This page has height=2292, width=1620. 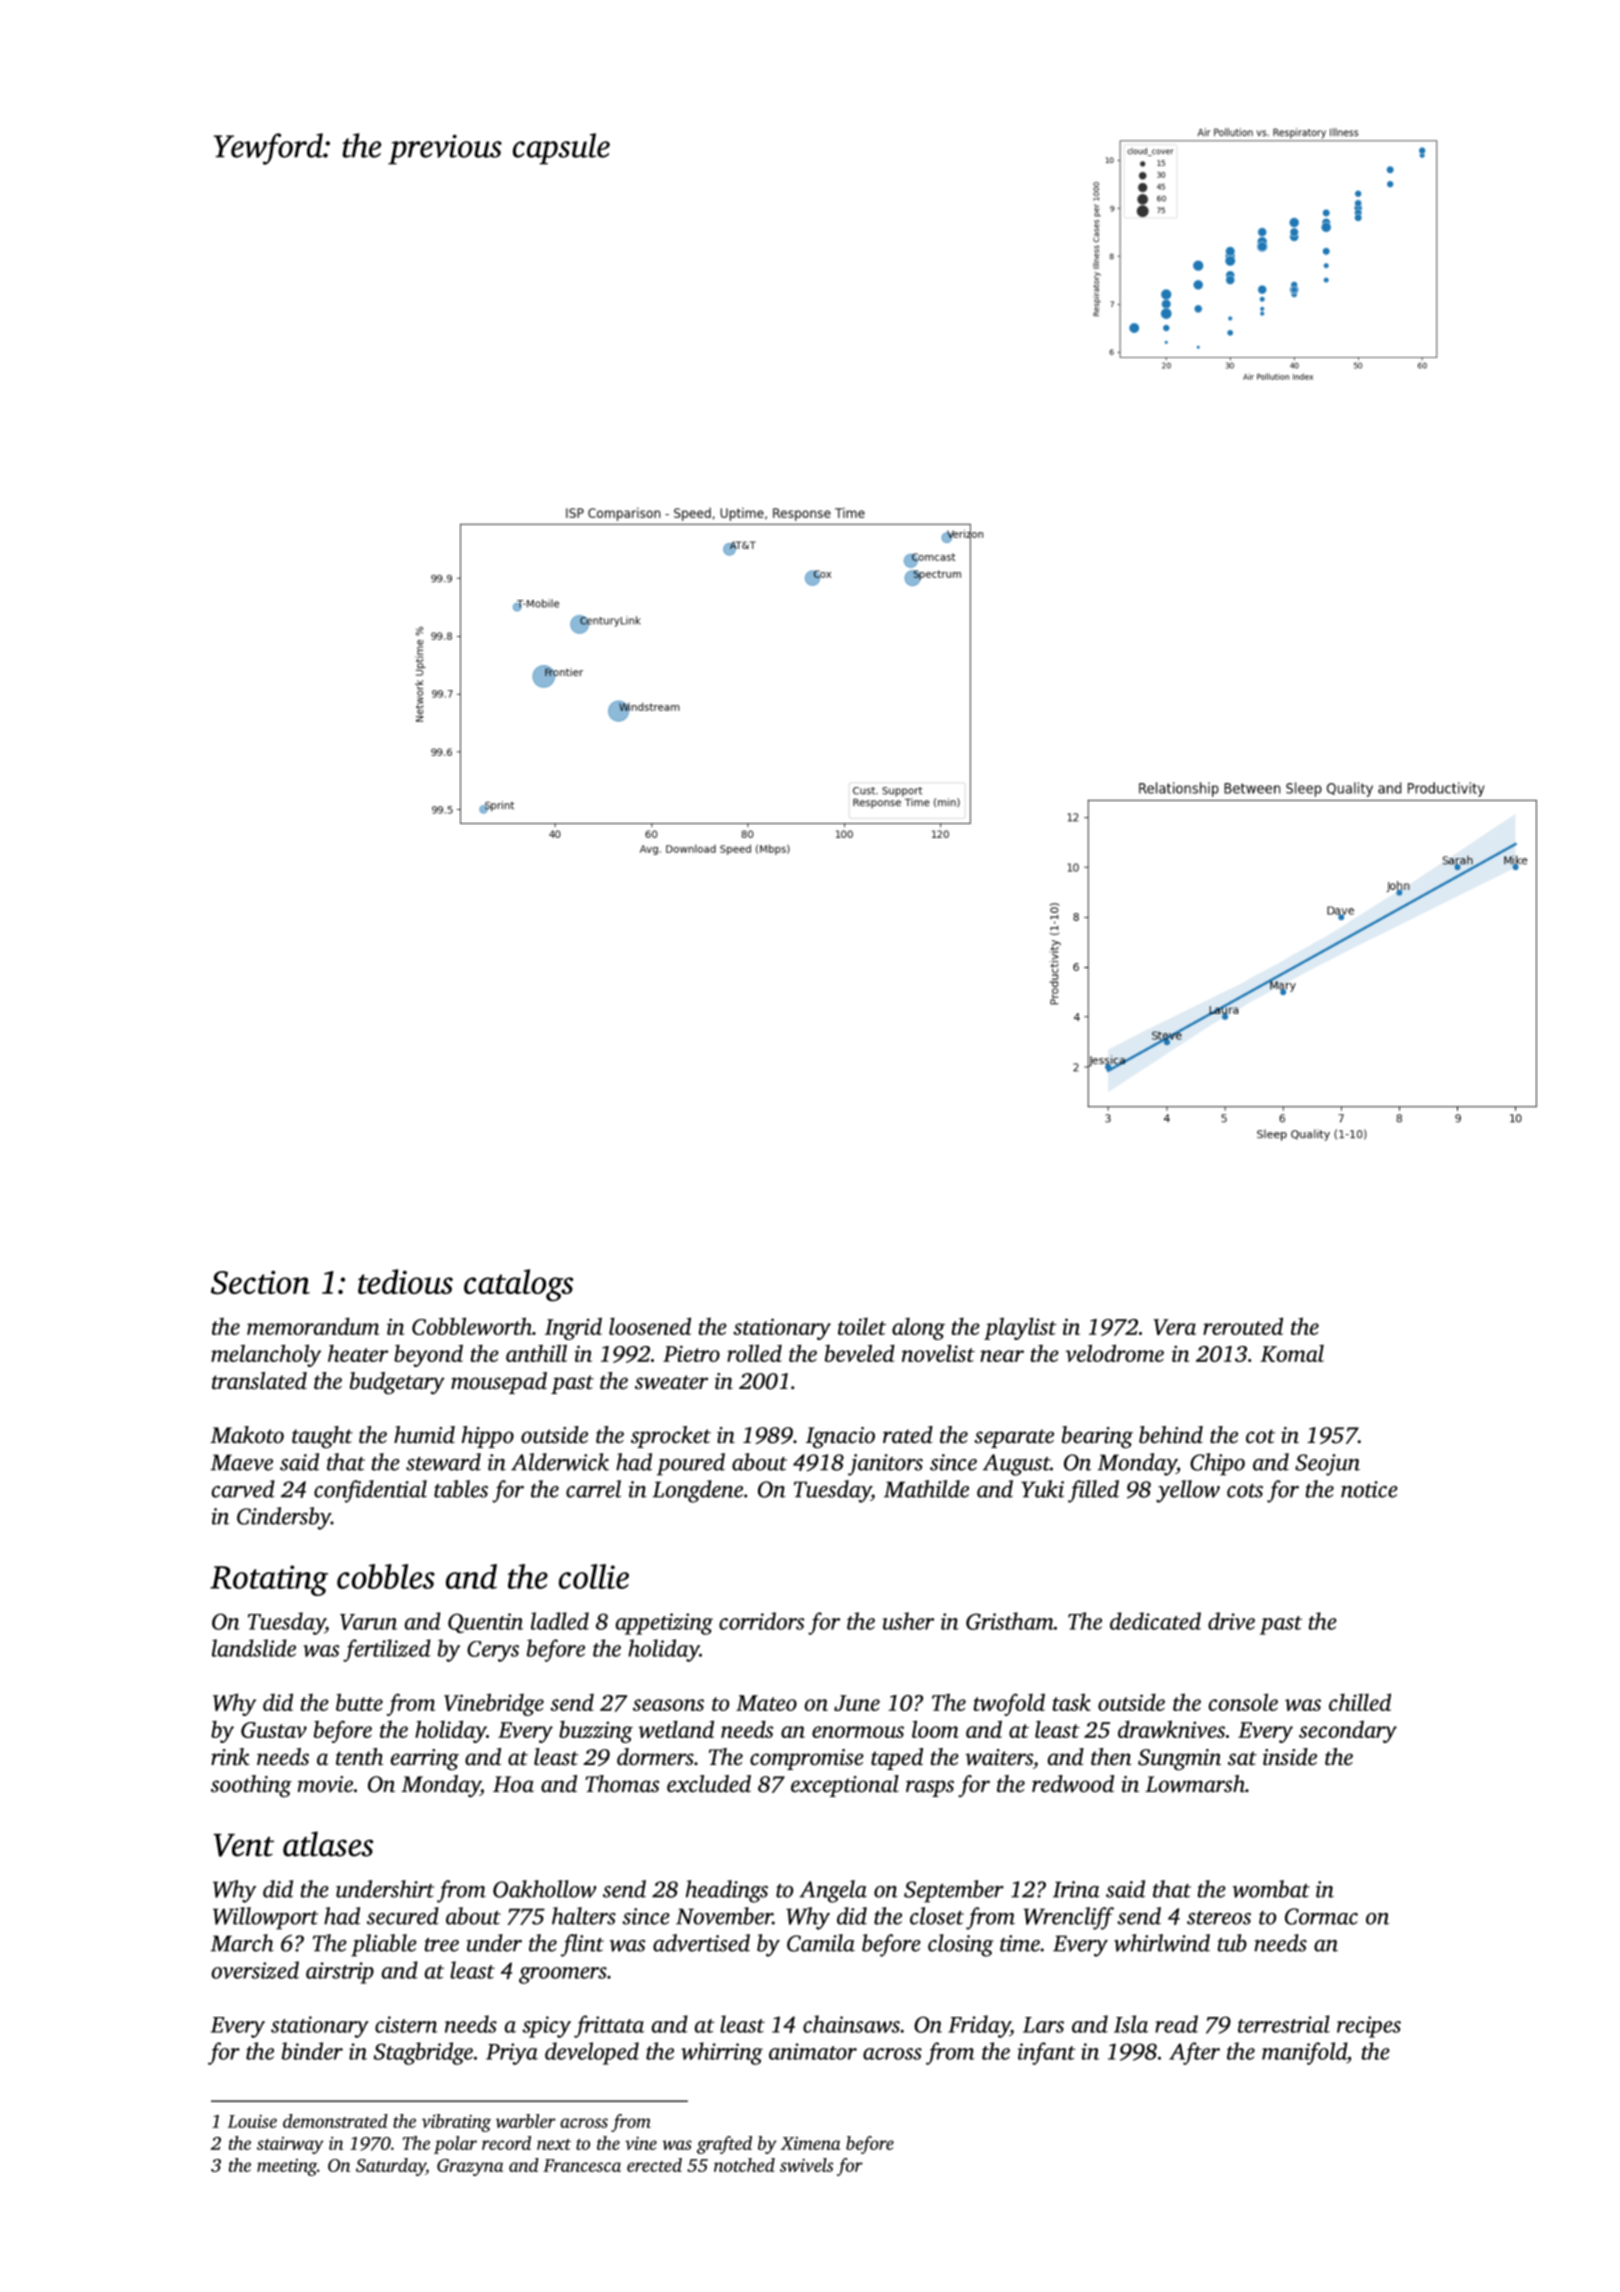 I want to click on dedicated, so click(x=1155, y=1621).
